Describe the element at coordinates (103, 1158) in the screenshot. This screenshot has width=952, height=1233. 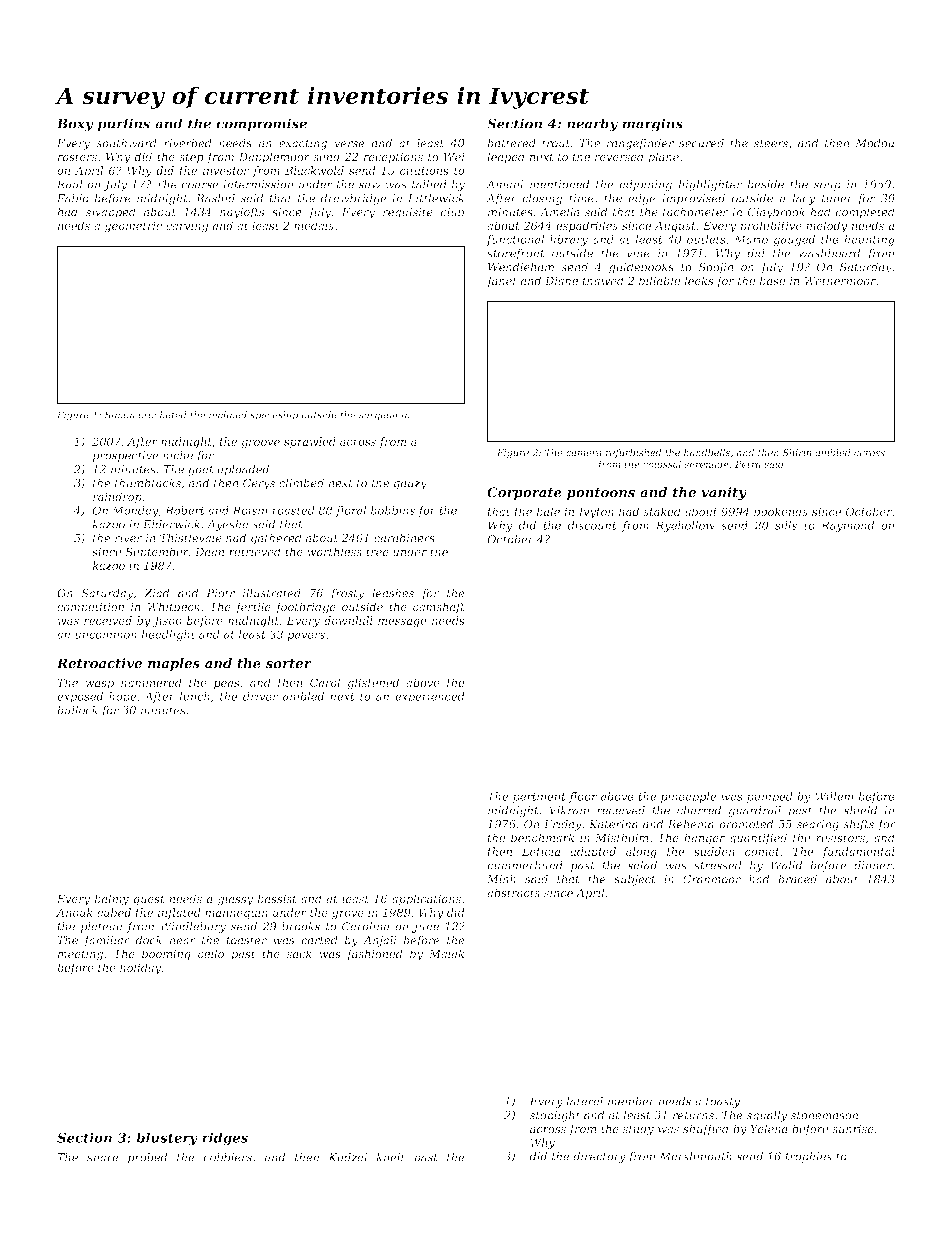
I see `snare` at that location.
